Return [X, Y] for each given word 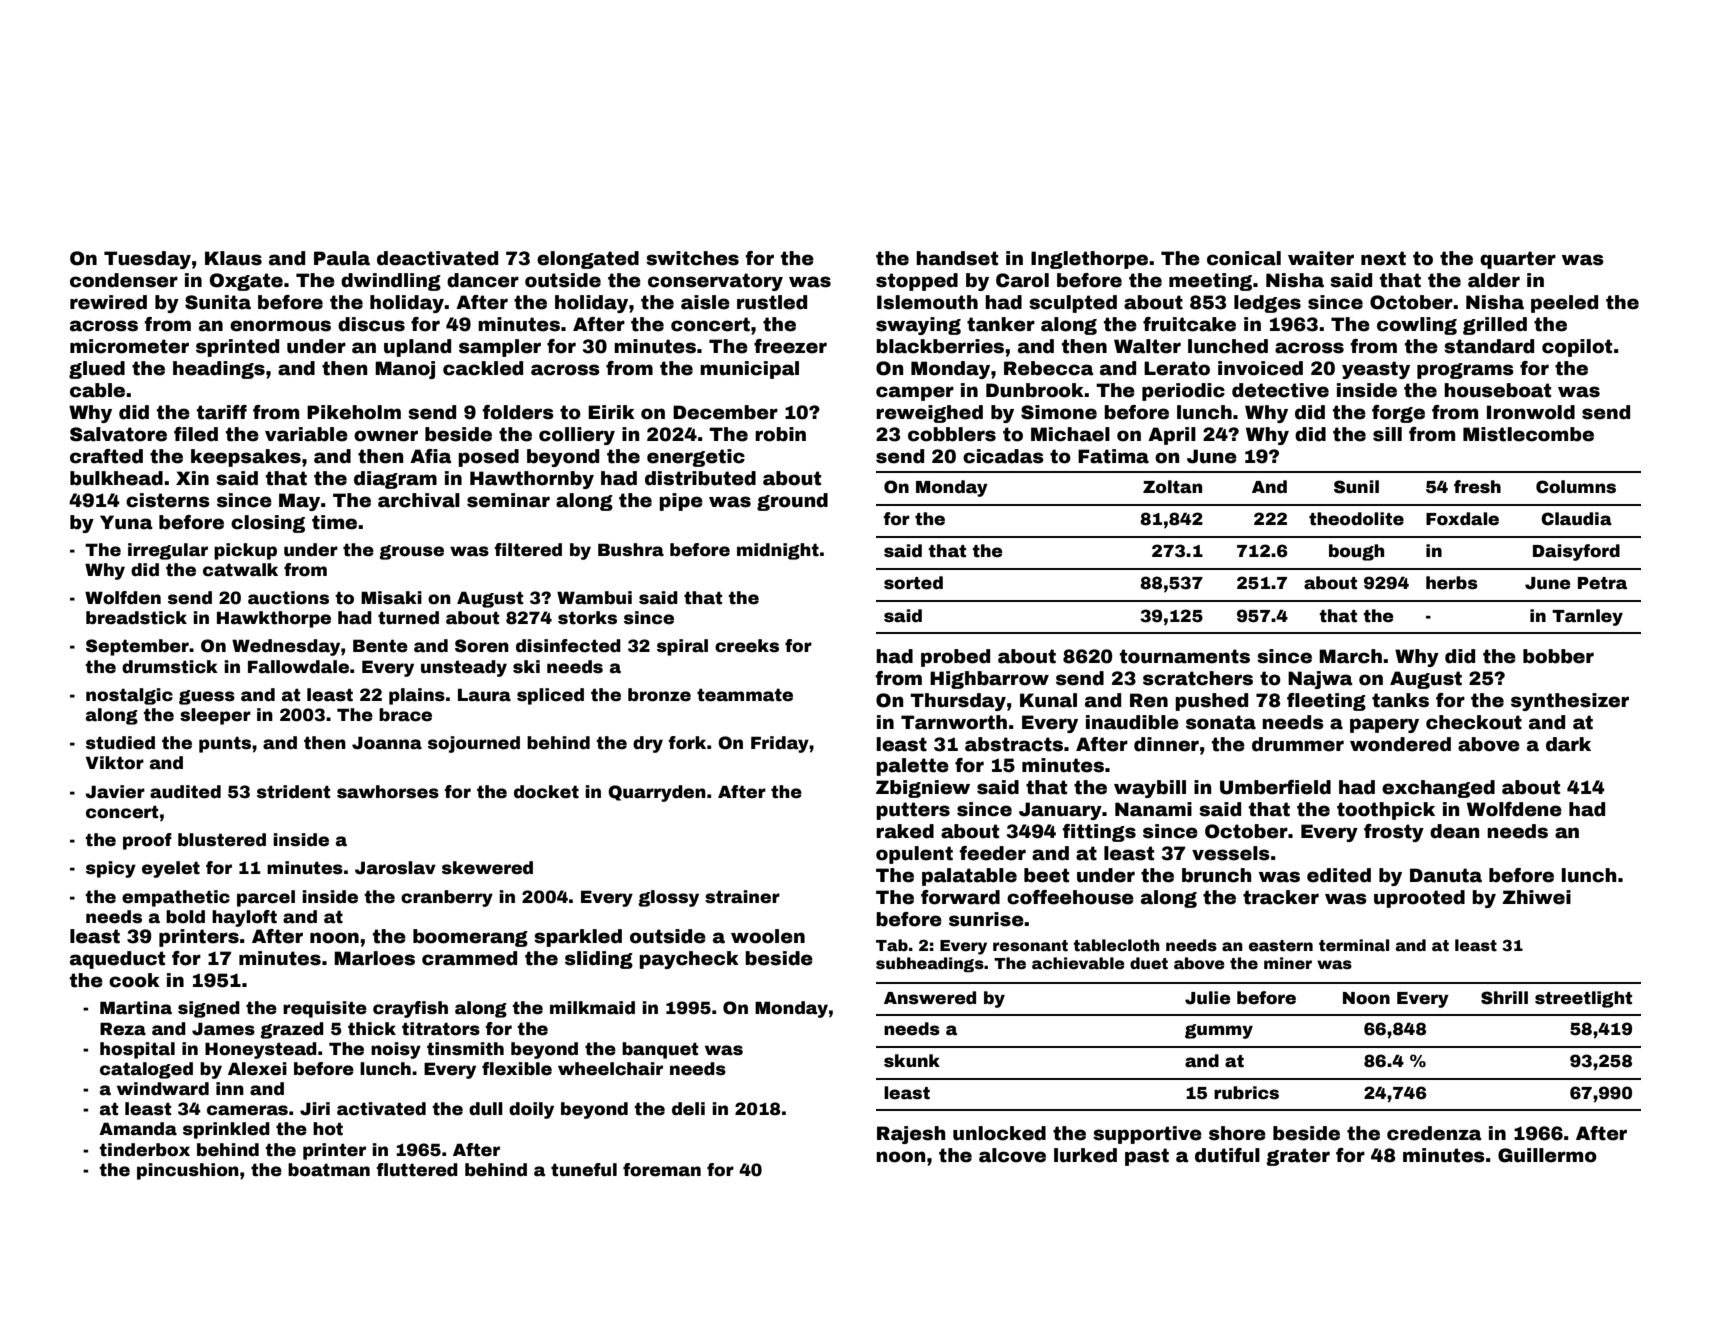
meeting [1210, 282]
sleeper [215, 716]
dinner [1166, 744]
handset [957, 258]
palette [912, 767]
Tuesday [147, 260]
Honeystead [261, 1050]
